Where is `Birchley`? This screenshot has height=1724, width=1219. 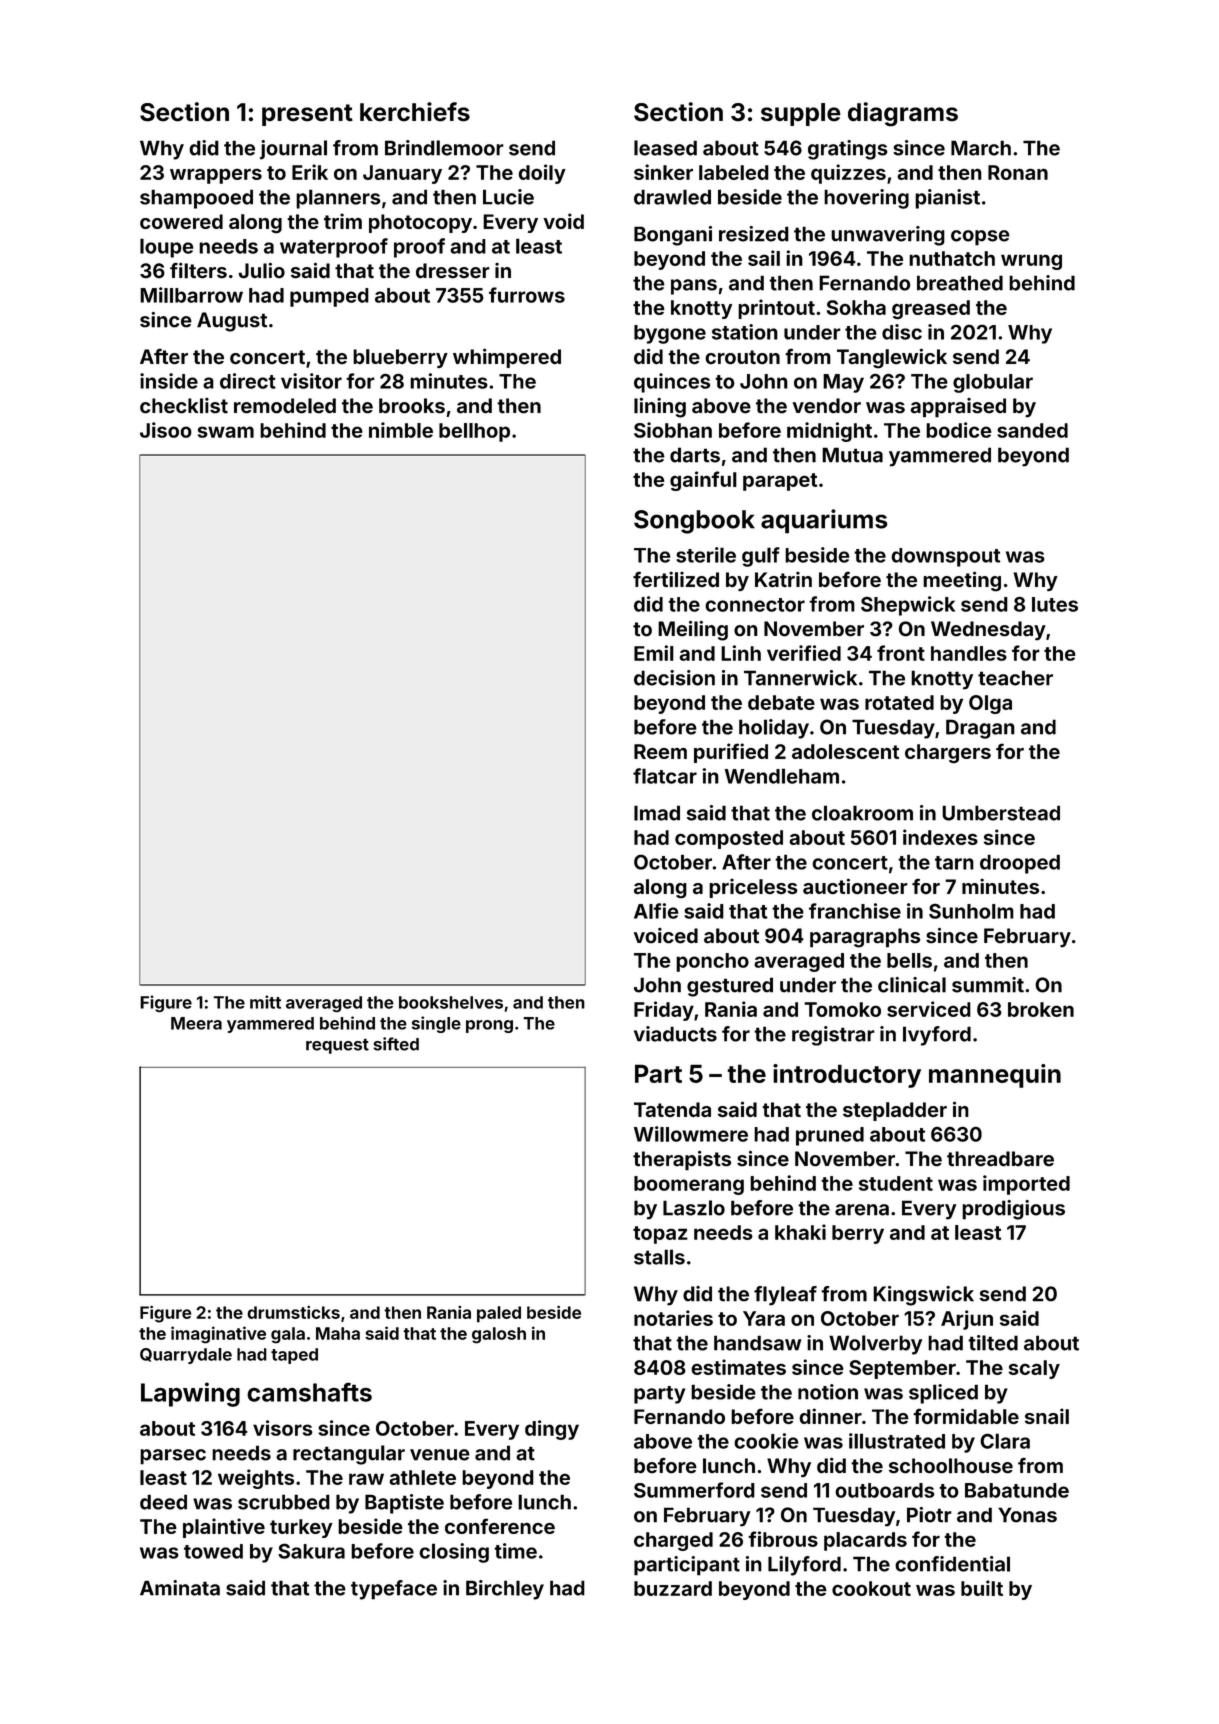 Birchley is located at coordinates (505, 1590).
